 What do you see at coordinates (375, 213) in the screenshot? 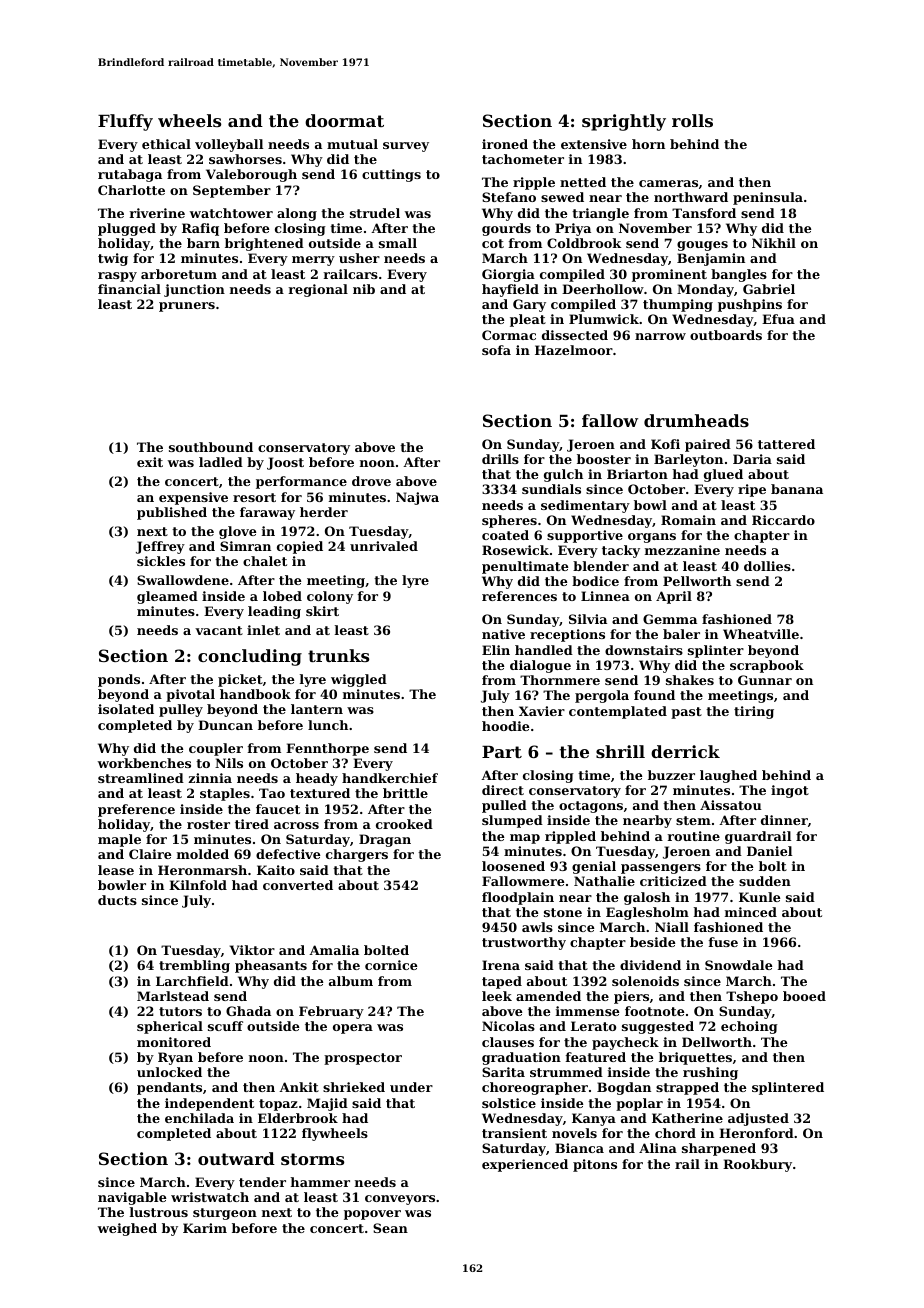
I see `strudel` at bounding box center [375, 213].
